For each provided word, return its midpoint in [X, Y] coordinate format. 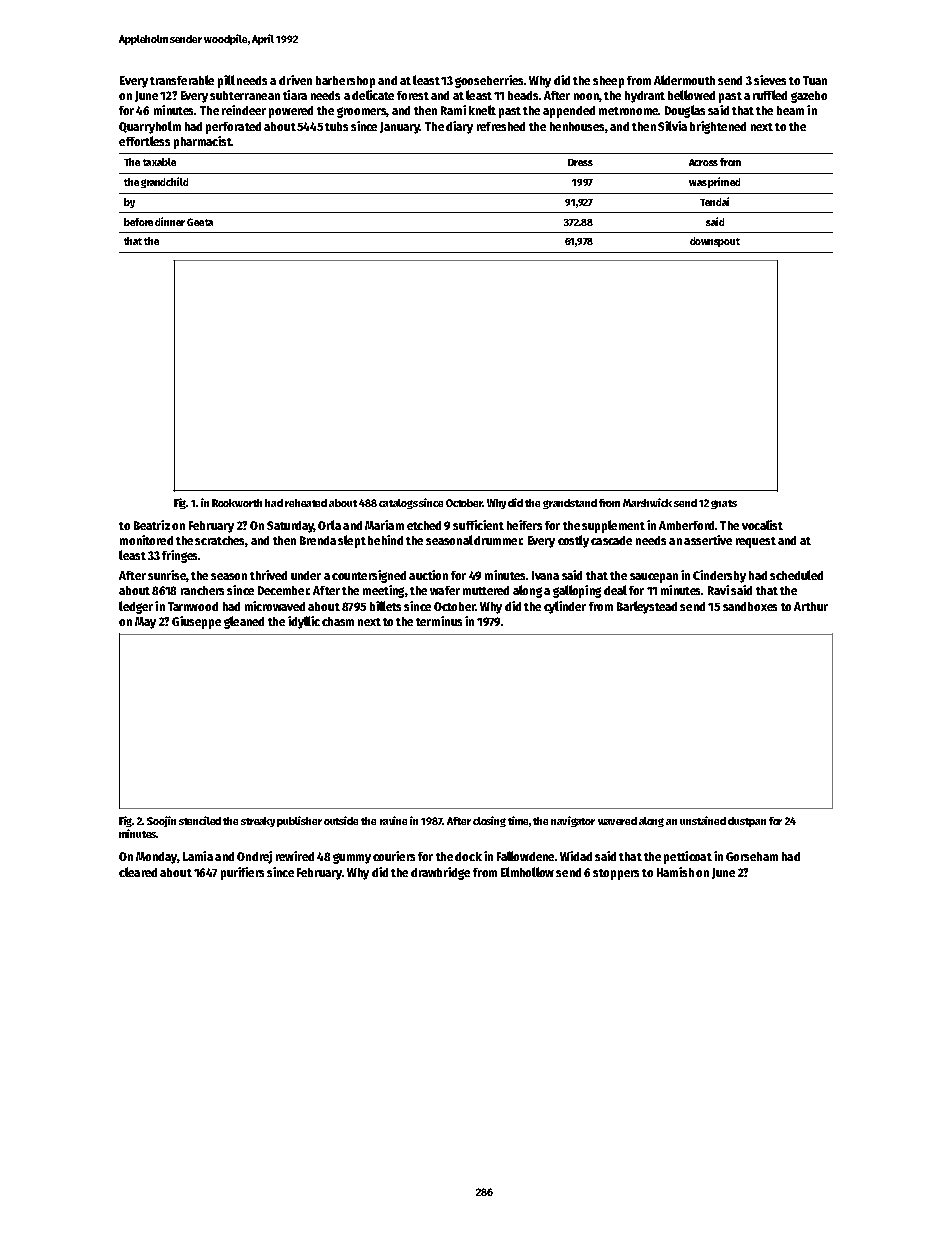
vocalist [762, 525]
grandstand [570, 504]
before [138, 222]
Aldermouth [684, 80]
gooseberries [489, 81]
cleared [138, 872]
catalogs [398, 504]
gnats [724, 504]
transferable [182, 80]
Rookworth [237, 503]
